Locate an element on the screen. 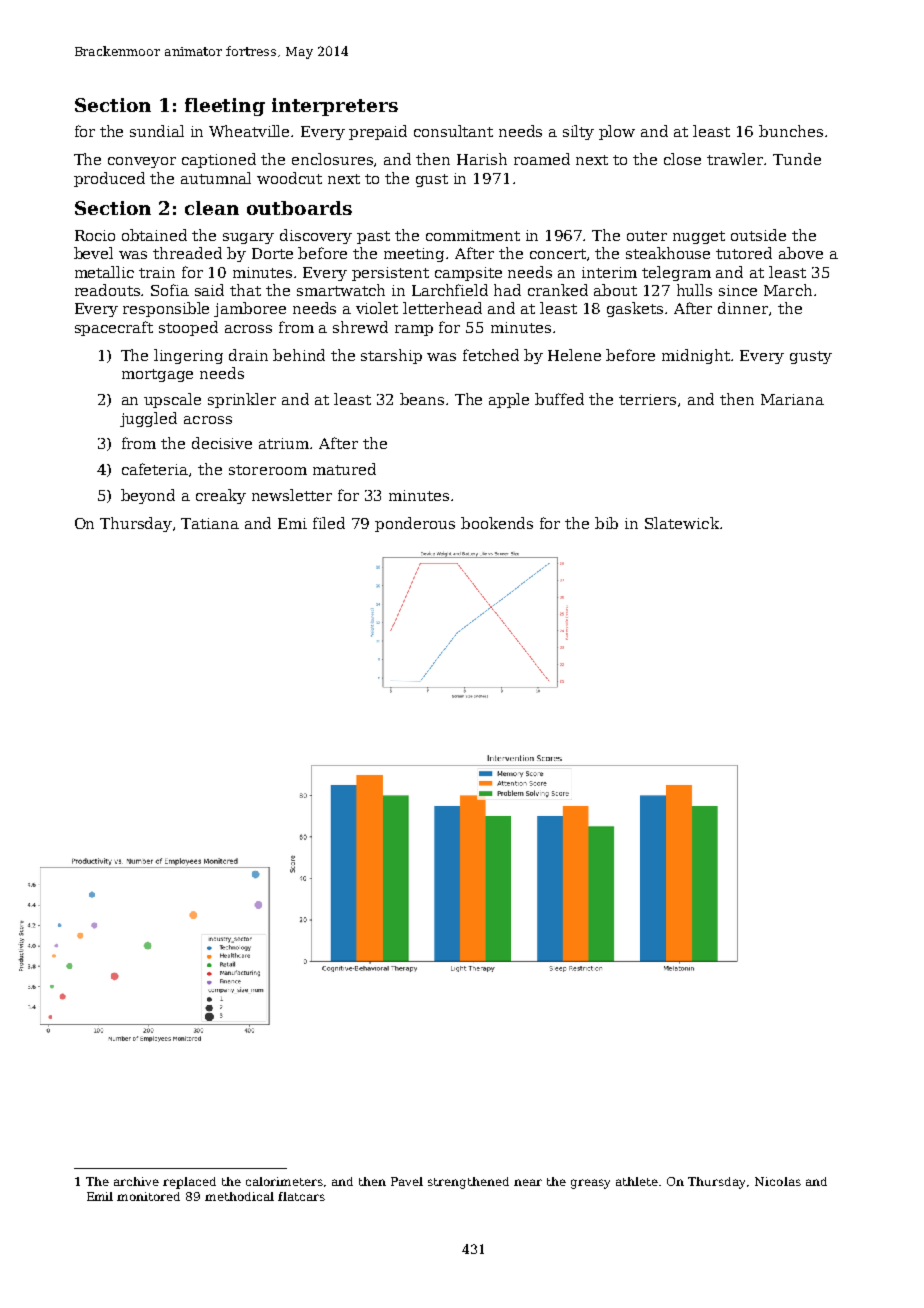 The width and height of the screenshot is (924, 1308). near is located at coordinates (528, 1182).
